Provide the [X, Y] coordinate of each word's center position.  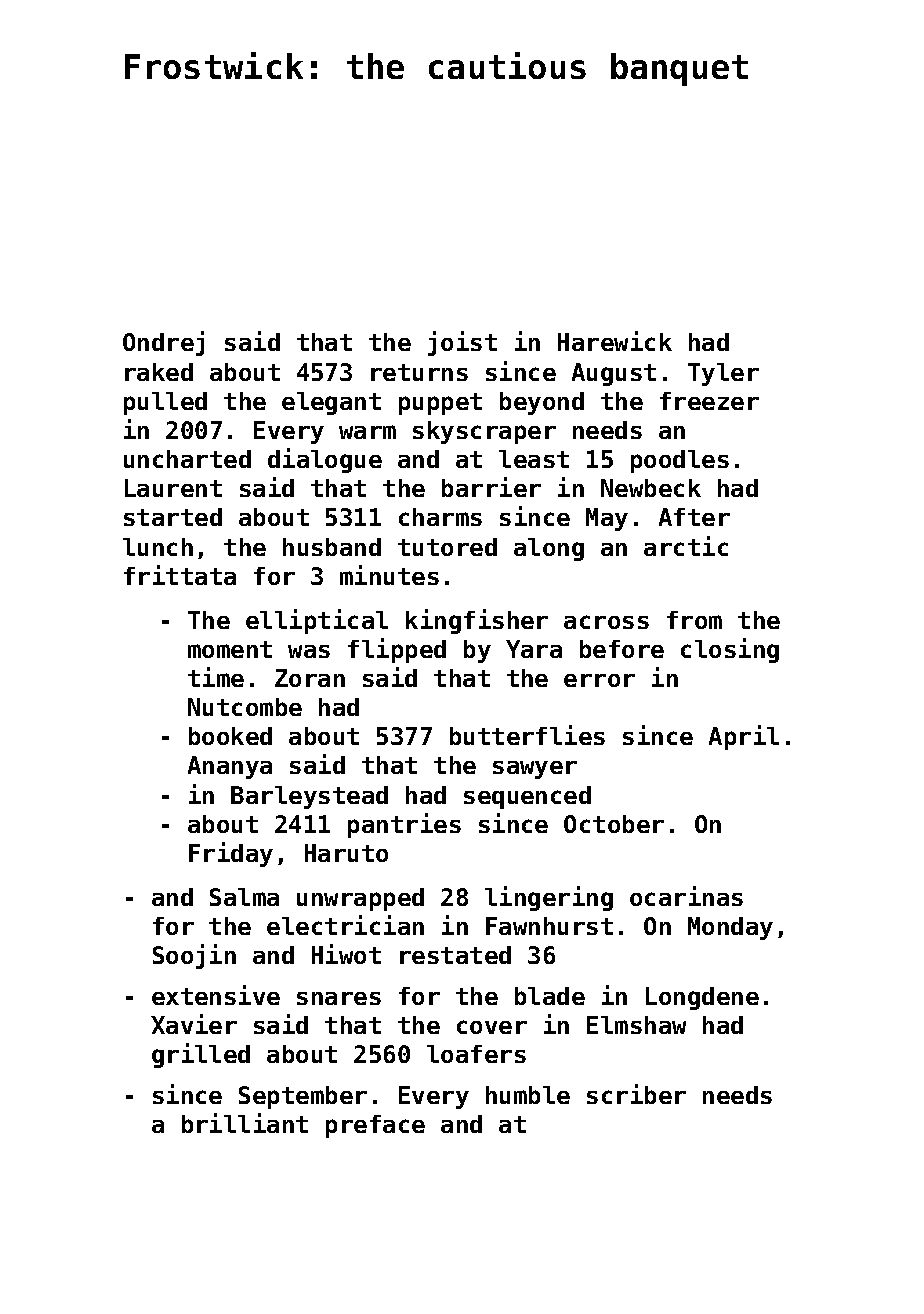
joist [462, 343]
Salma [244, 897]
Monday [730, 928]
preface [375, 1126]
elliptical [317, 621]
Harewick [615, 341]
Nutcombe [245, 707]
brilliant [245, 1123]
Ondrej [163, 343]
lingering [549, 898]
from [694, 620]
